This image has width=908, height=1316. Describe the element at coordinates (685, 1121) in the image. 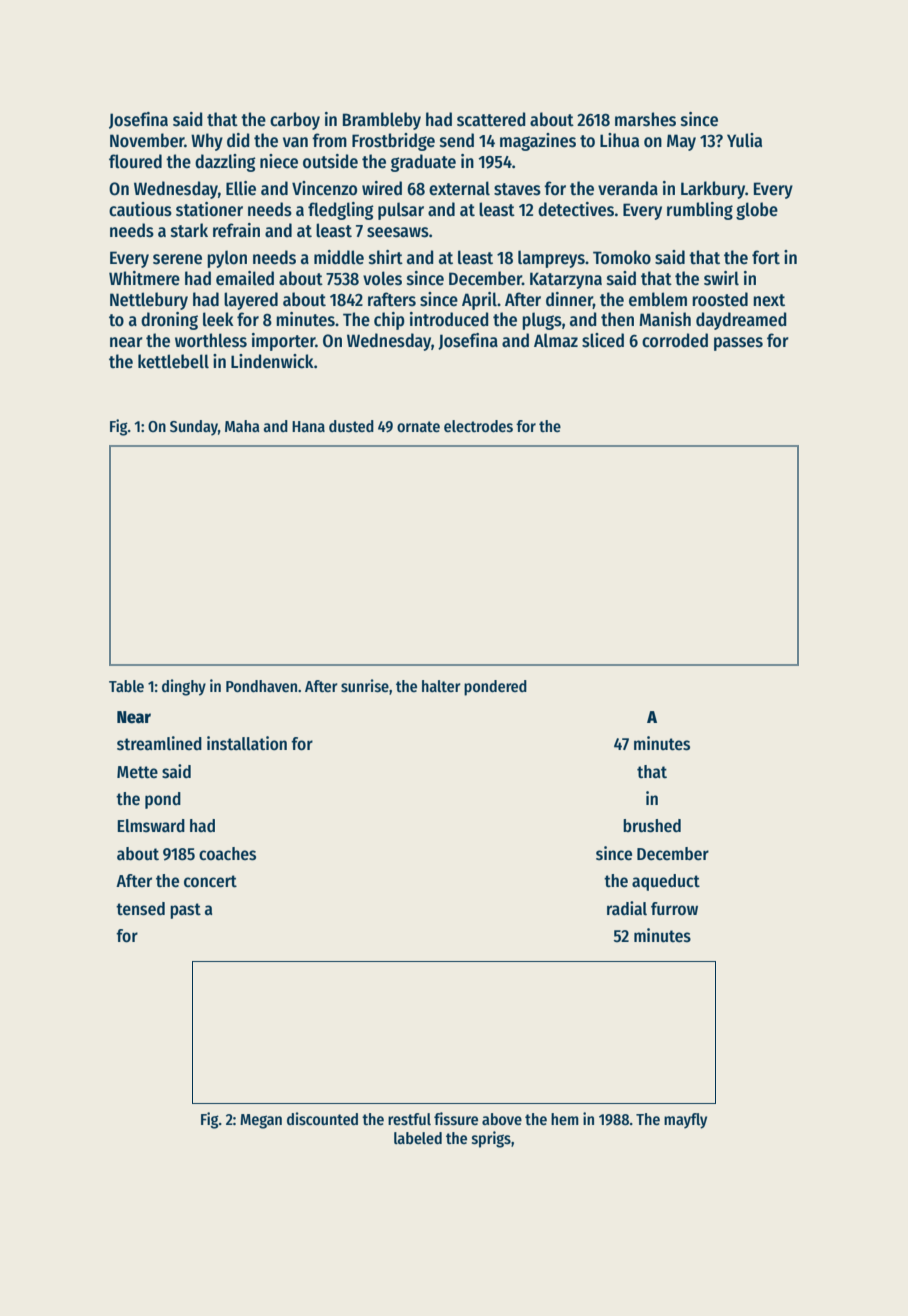

I see `mayfly` at that location.
